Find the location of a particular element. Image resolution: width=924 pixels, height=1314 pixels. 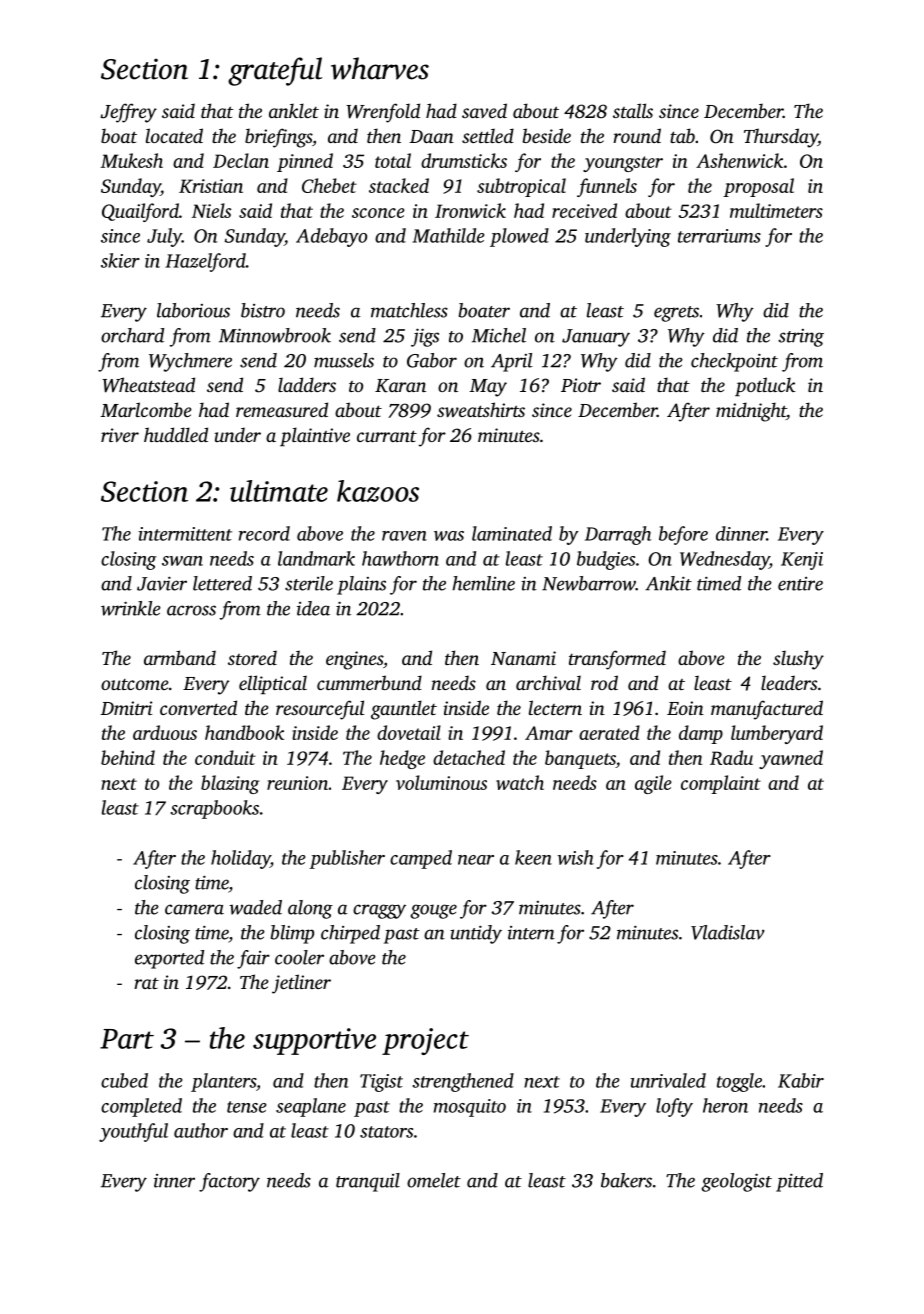

budgies is located at coordinates (606, 560).
